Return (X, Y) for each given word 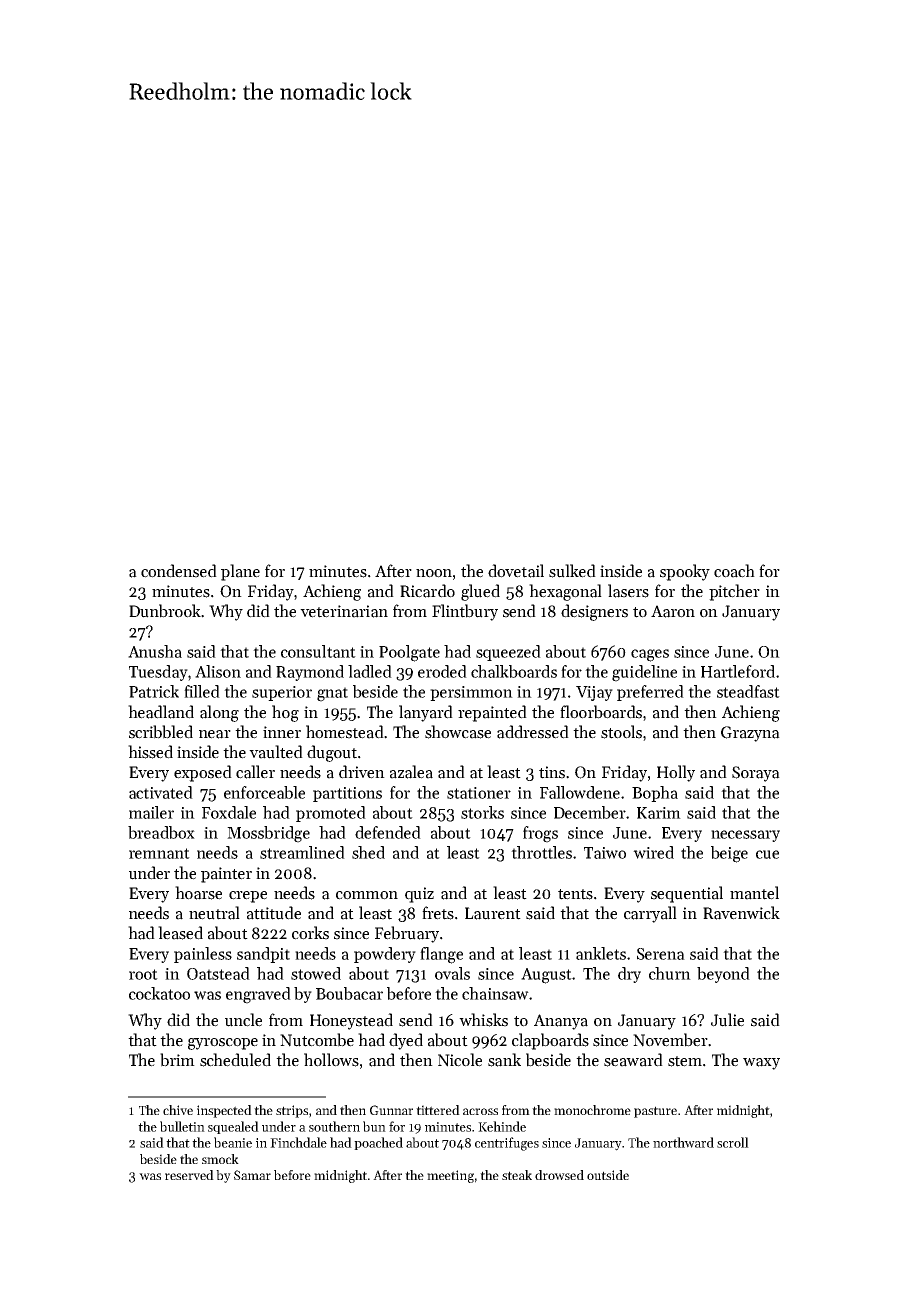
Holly (676, 773)
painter (226, 875)
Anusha (155, 651)
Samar (252, 1175)
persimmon (471, 693)
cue (767, 854)
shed (368, 852)
